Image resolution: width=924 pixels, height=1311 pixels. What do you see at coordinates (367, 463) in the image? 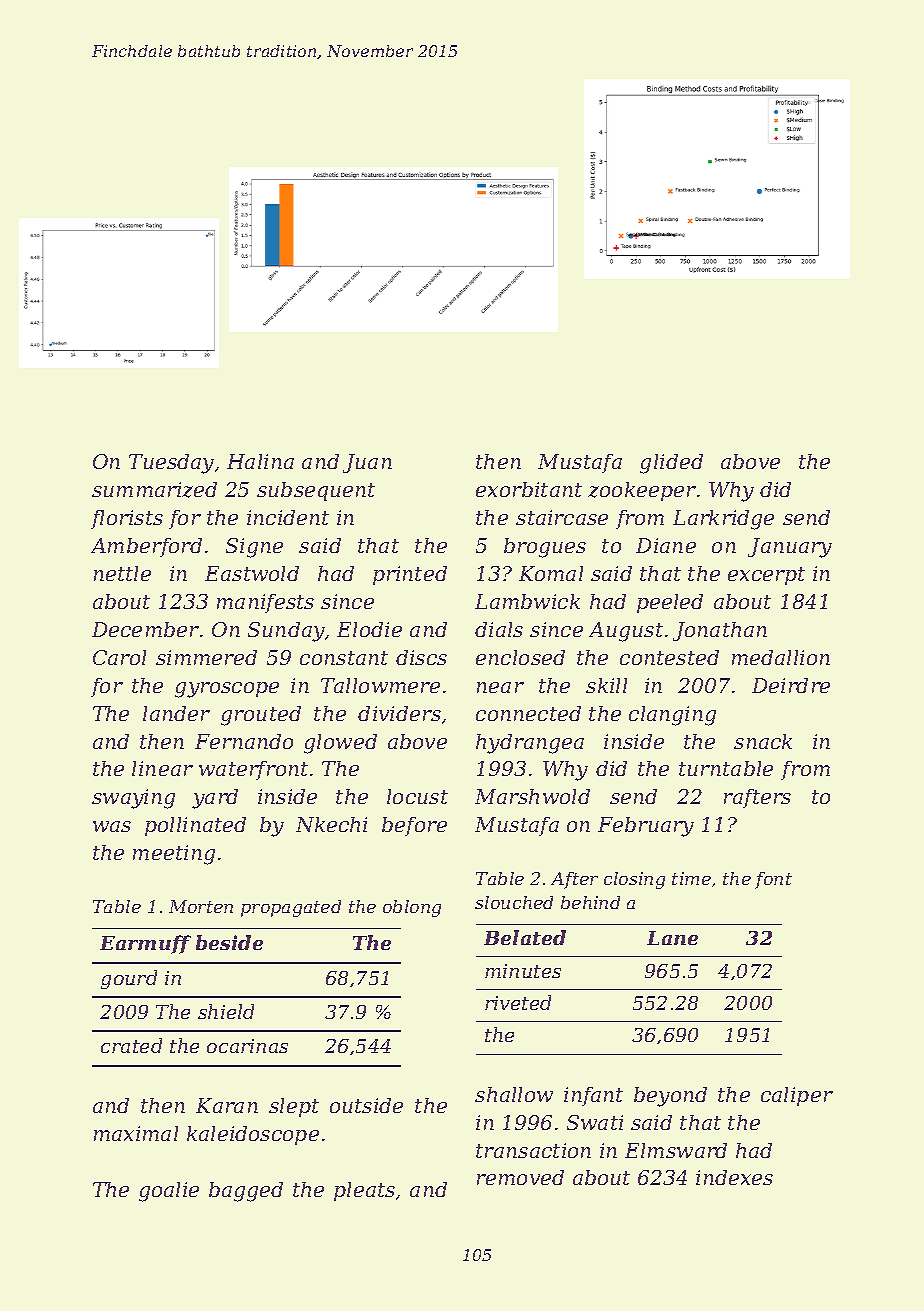
I see `Juan` at bounding box center [367, 463].
